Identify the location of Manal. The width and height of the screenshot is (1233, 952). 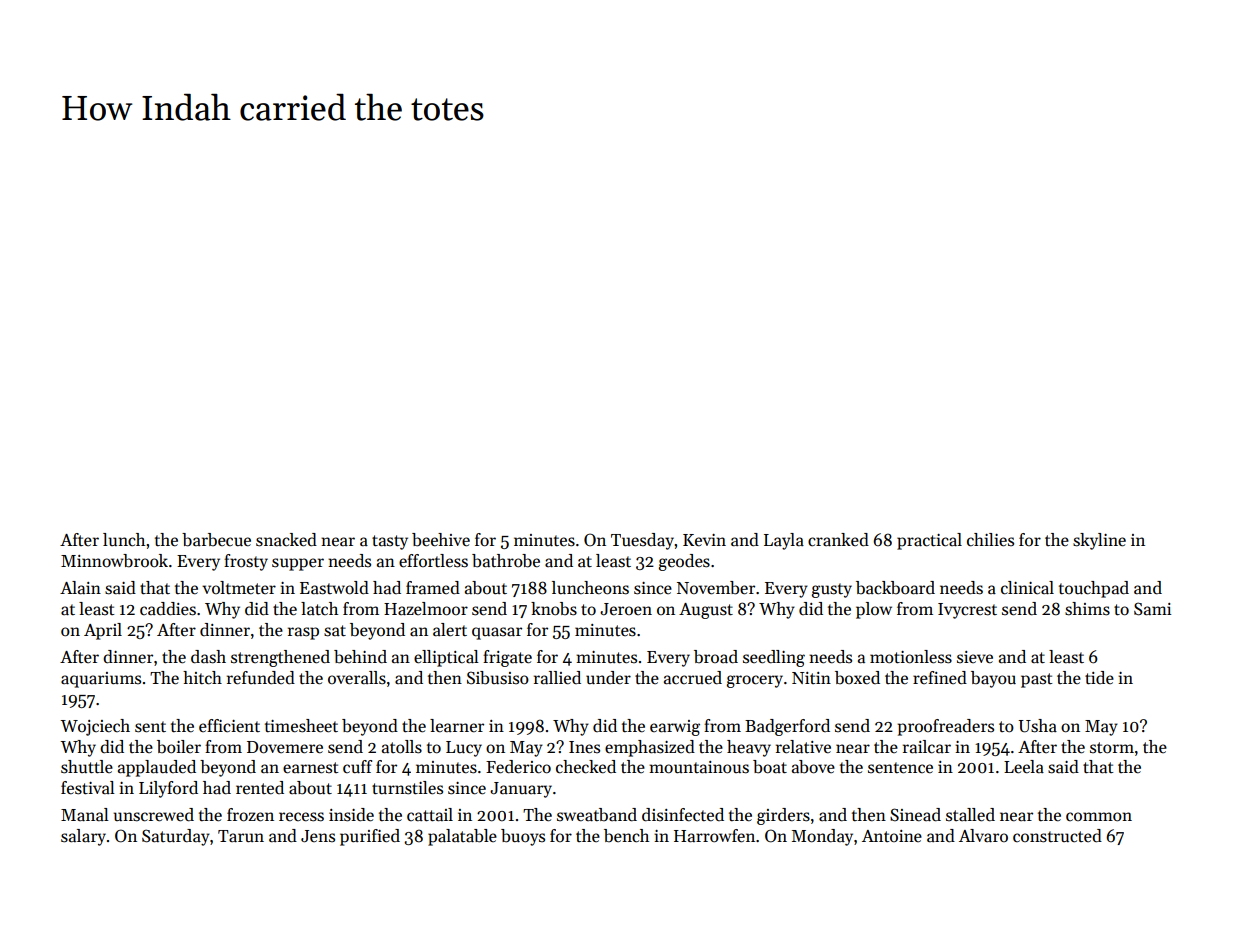
(85, 815).
